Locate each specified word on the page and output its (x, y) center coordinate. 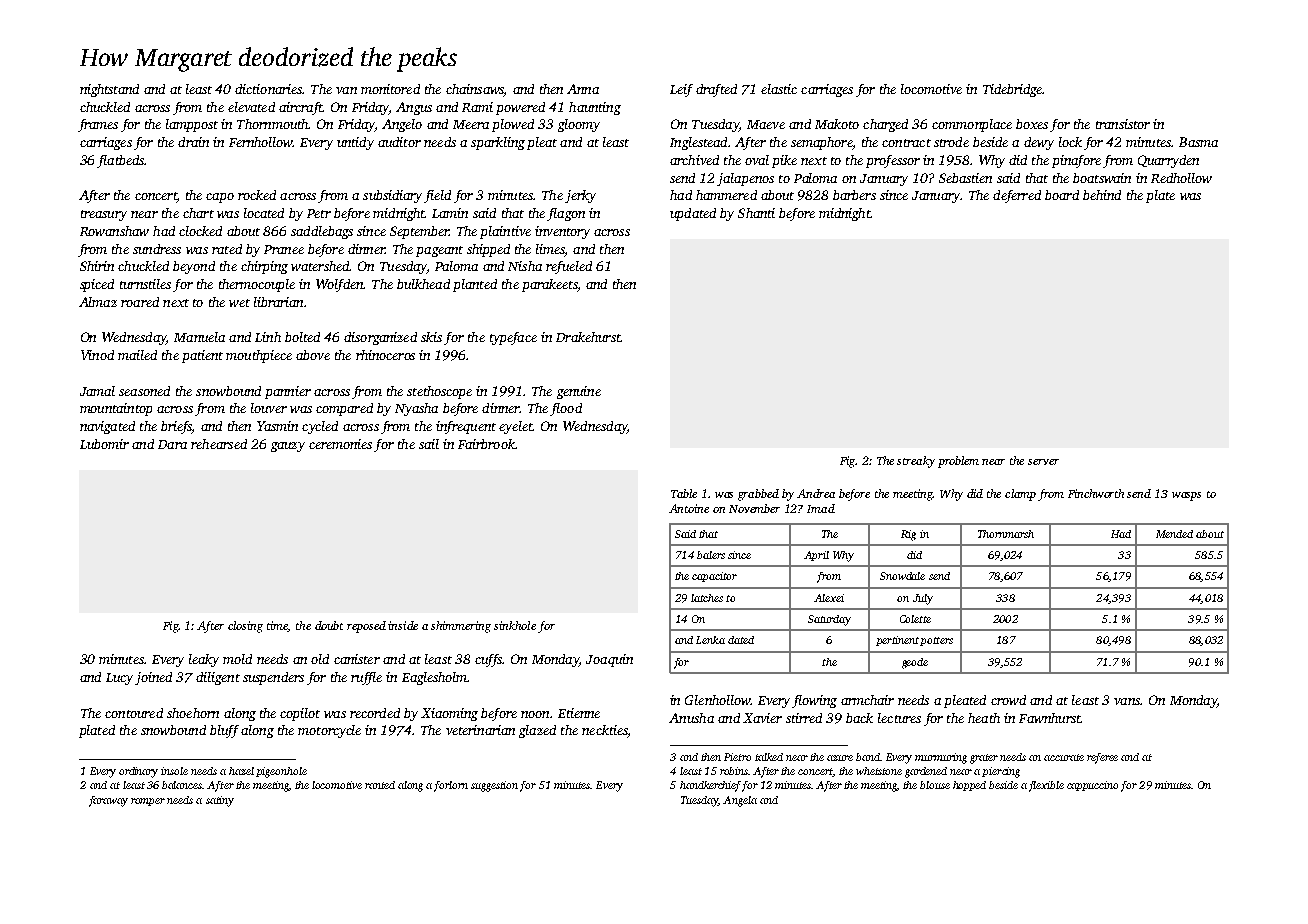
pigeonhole (281, 772)
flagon (566, 214)
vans (1127, 701)
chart (198, 213)
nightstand (109, 90)
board (1062, 195)
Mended (1174, 534)
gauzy (288, 447)
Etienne (579, 713)
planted (475, 285)
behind (1102, 195)
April (816, 556)
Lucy (119, 679)
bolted (302, 337)
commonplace (972, 125)
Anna (583, 89)
